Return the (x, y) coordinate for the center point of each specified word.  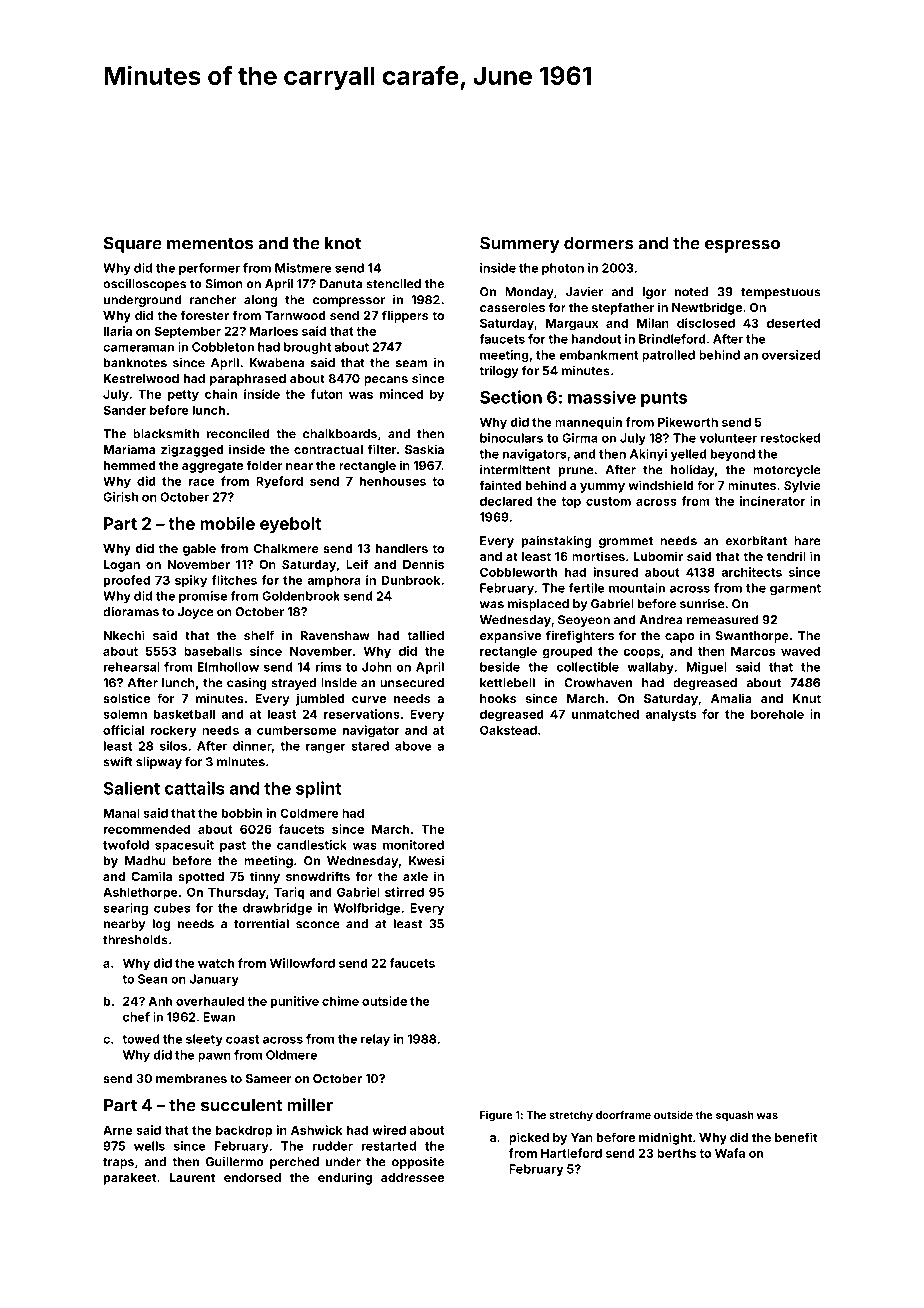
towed (141, 1039)
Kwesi (426, 861)
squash (735, 1116)
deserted (793, 323)
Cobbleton (223, 347)
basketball (184, 714)
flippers (405, 316)
